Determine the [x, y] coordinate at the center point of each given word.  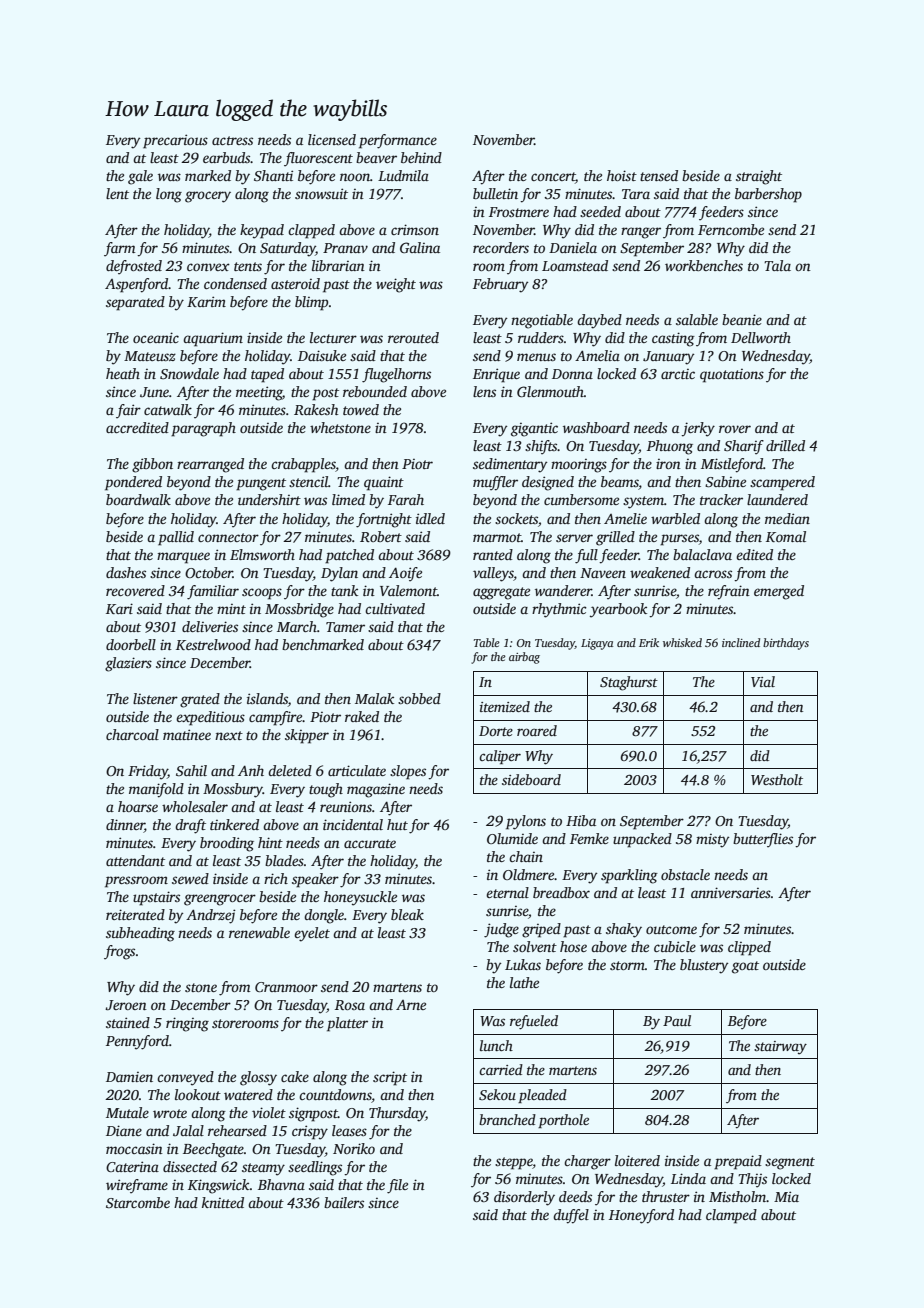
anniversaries [731, 892]
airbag [524, 658]
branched [507, 1119]
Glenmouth [550, 391]
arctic [678, 374]
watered [248, 1094]
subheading [140, 934]
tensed [659, 175]
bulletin [495, 193]
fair [128, 411]
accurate [370, 843]
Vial [763, 681]
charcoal [132, 734]
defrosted [134, 267]
